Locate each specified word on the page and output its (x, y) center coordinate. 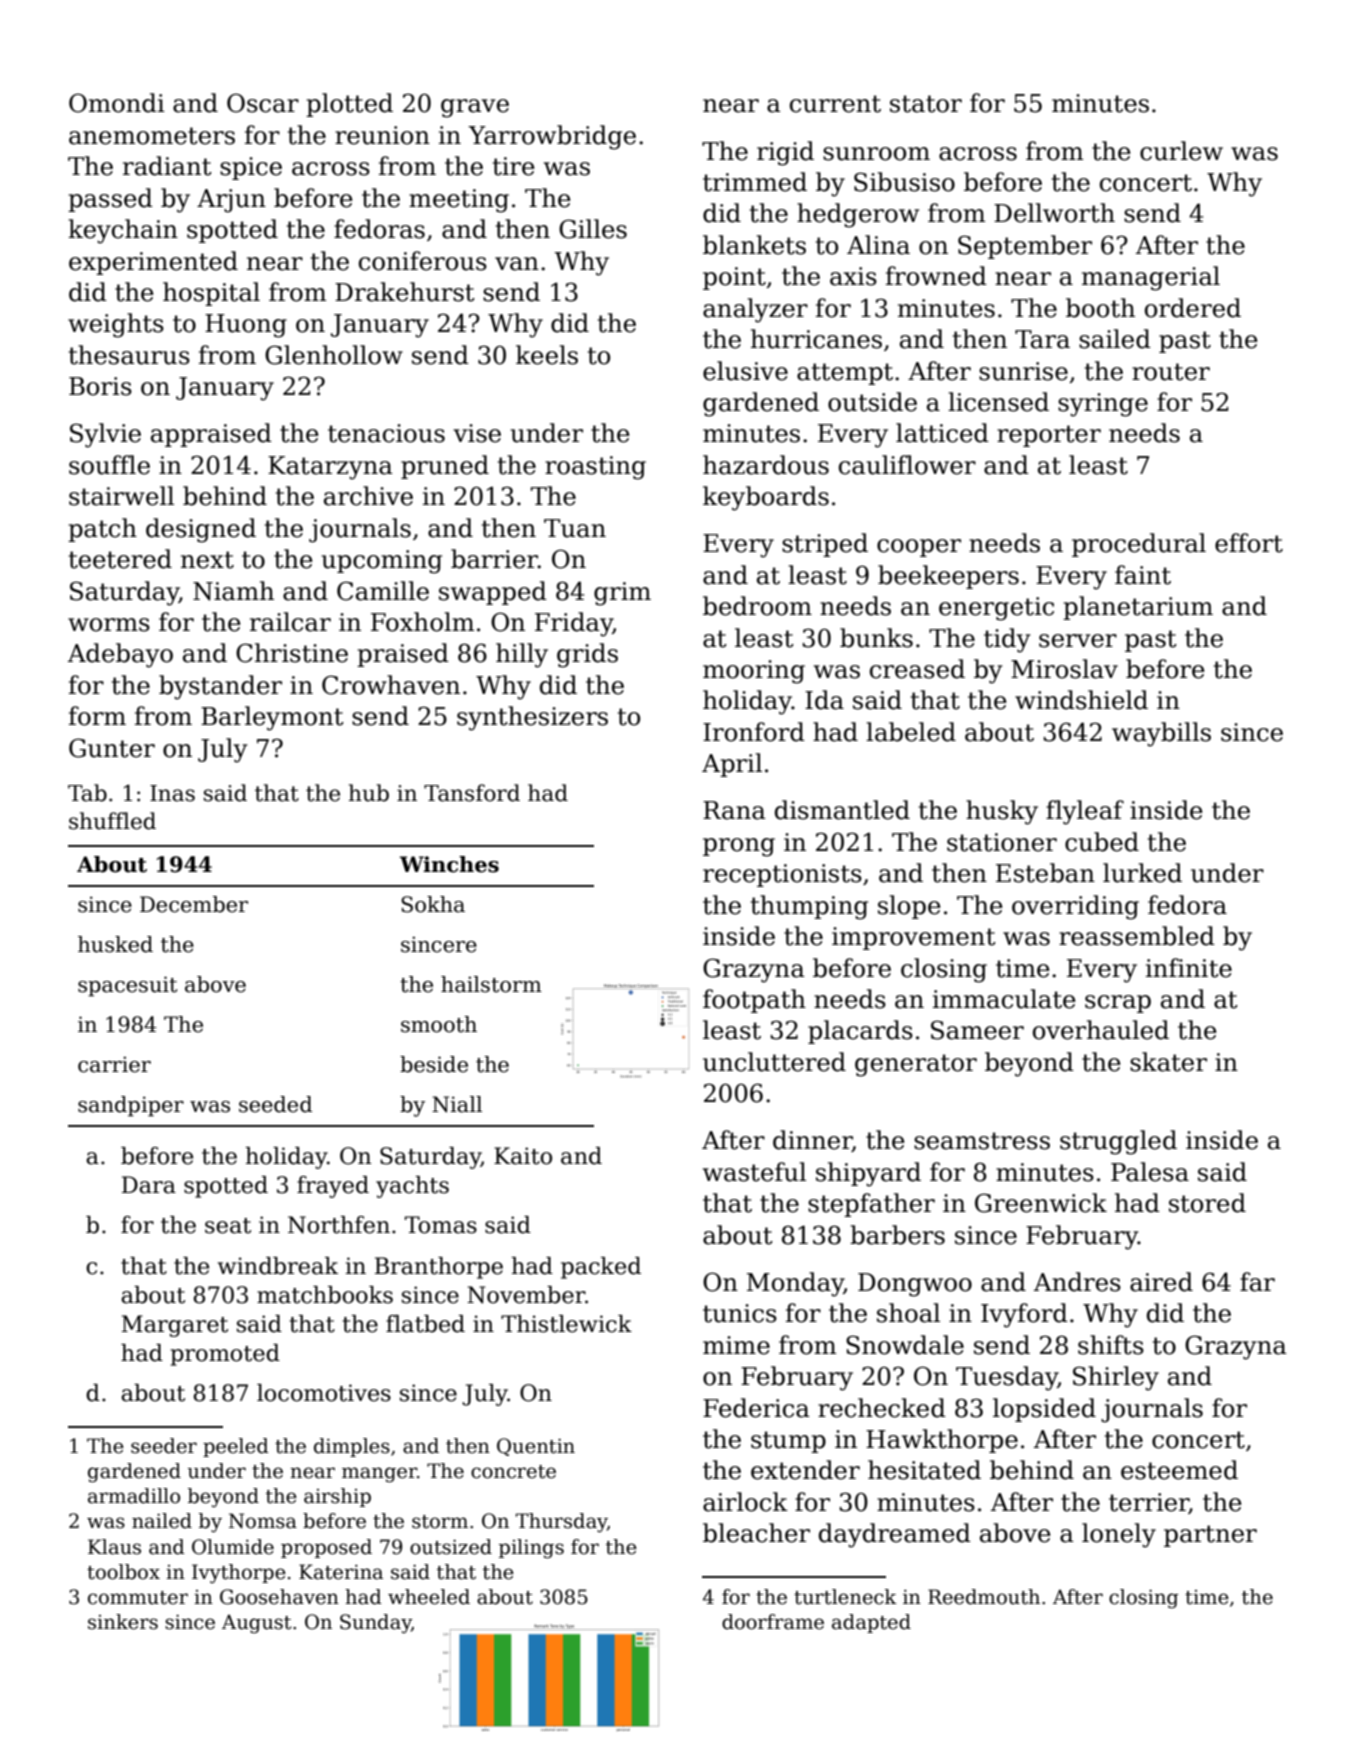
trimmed (755, 182)
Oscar (263, 103)
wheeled (429, 1597)
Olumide (233, 1547)
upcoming (382, 562)
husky (1002, 812)
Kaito (523, 1156)
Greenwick (1041, 1203)
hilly (522, 655)
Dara (149, 1185)
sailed (1115, 339)
